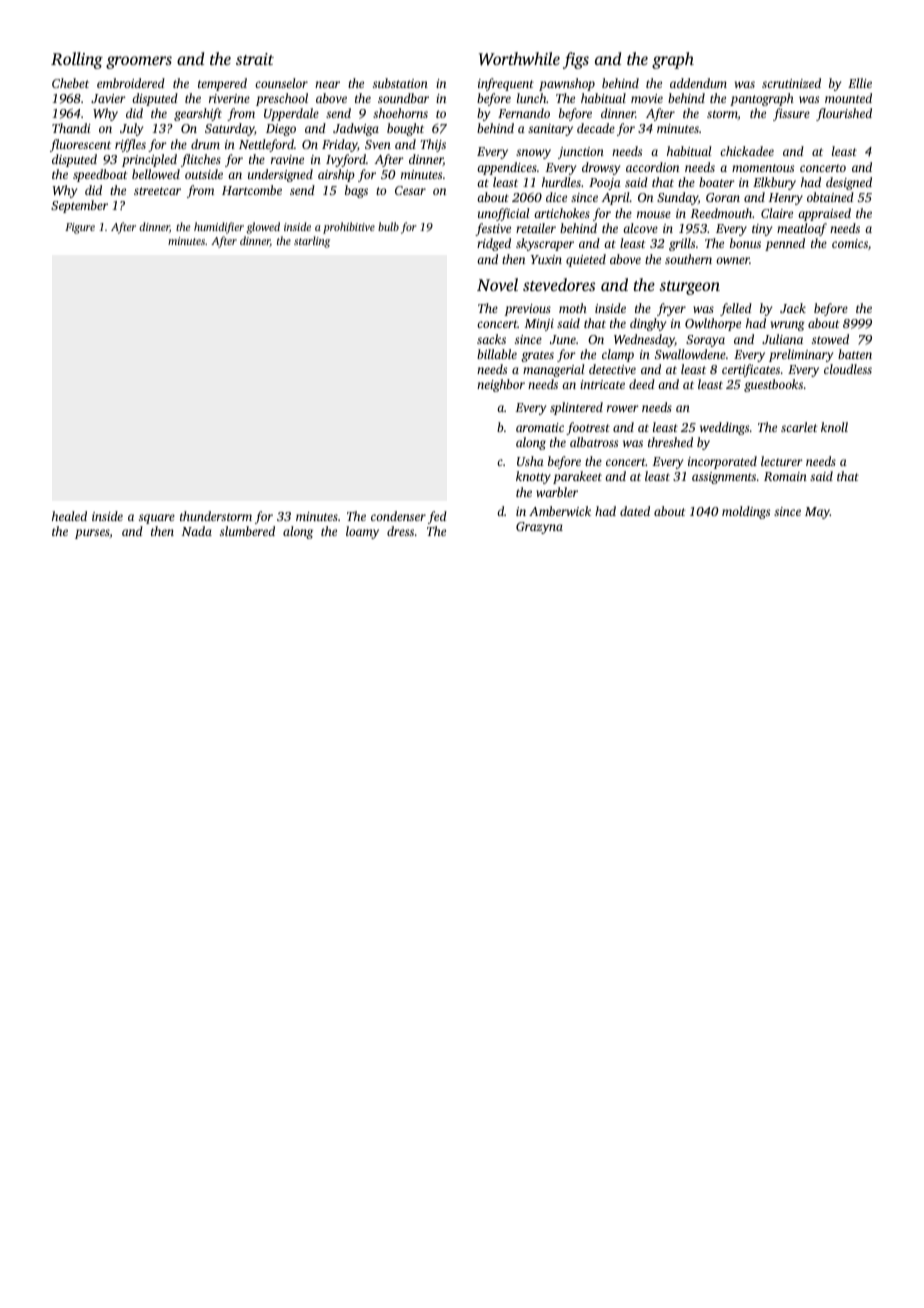 The width and height of the document is (924, 1308). What do you see at coordinates (640, 228) in the document?
I see `alcove` at bounding box center [640, 228].
